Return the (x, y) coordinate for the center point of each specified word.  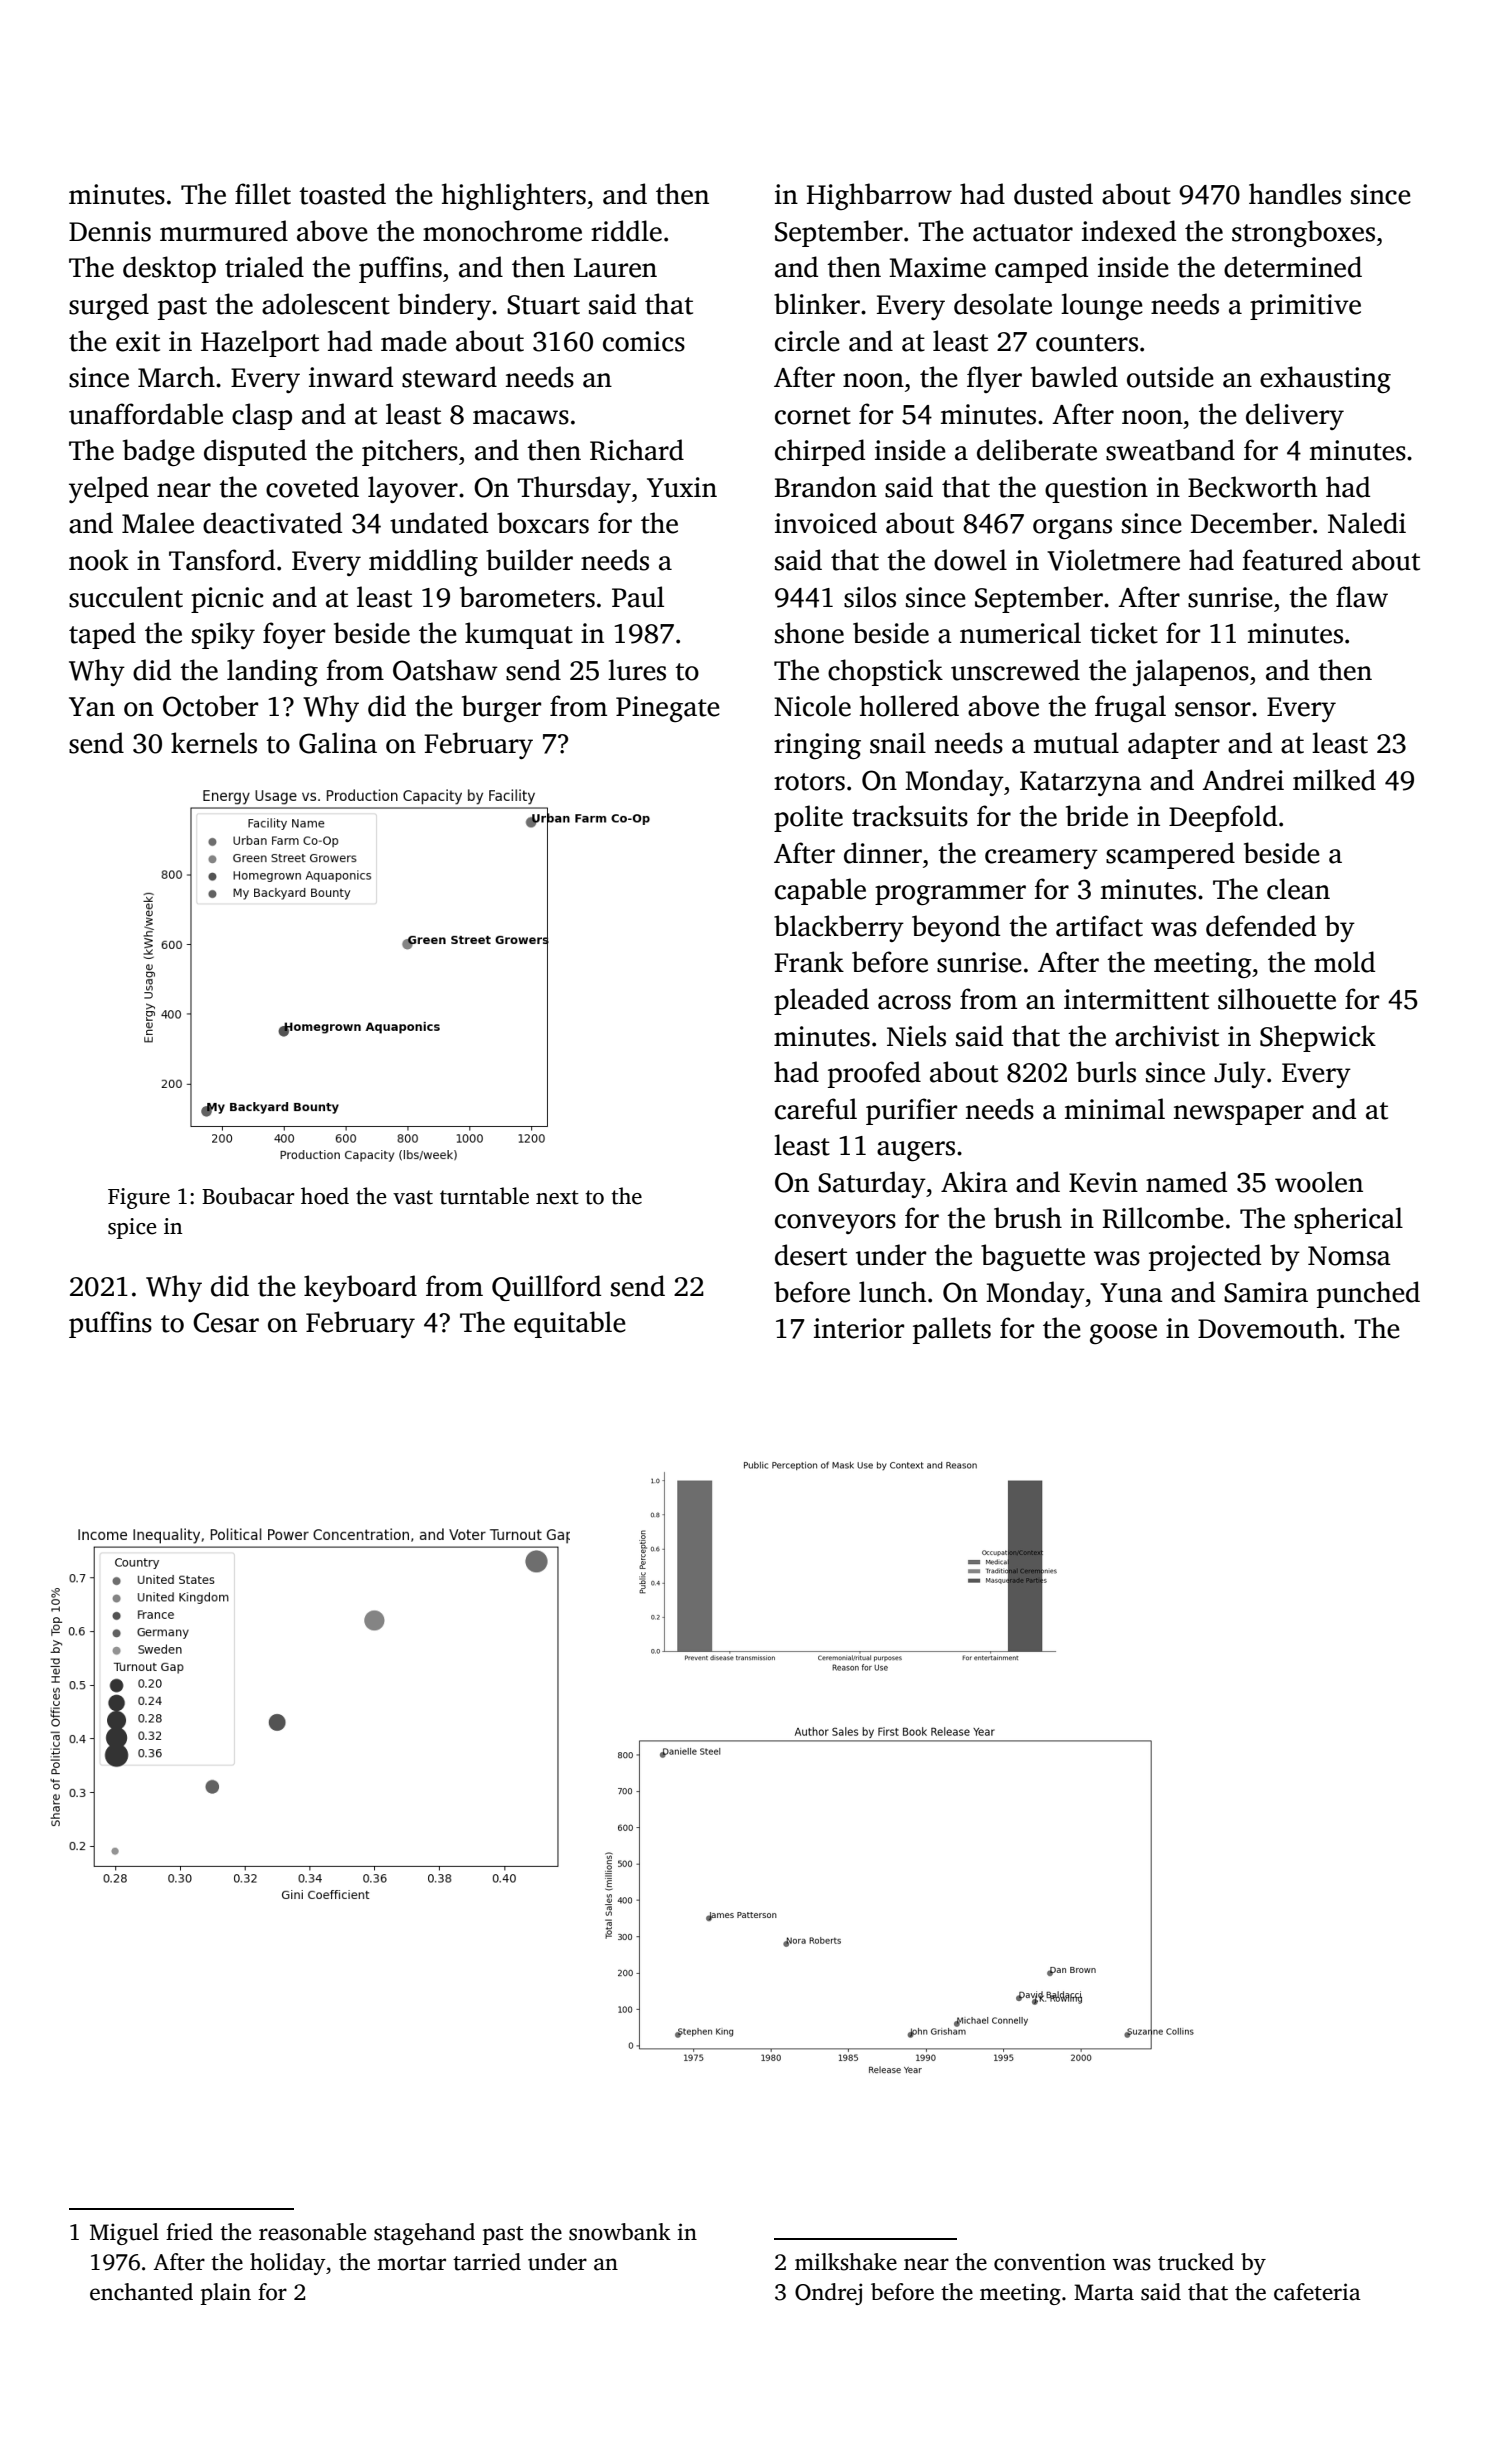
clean (1298, 889)
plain (226, 2294)
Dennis (110, 231)
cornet (813, 416)
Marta (1104, 2292)
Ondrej (828, 2294)
